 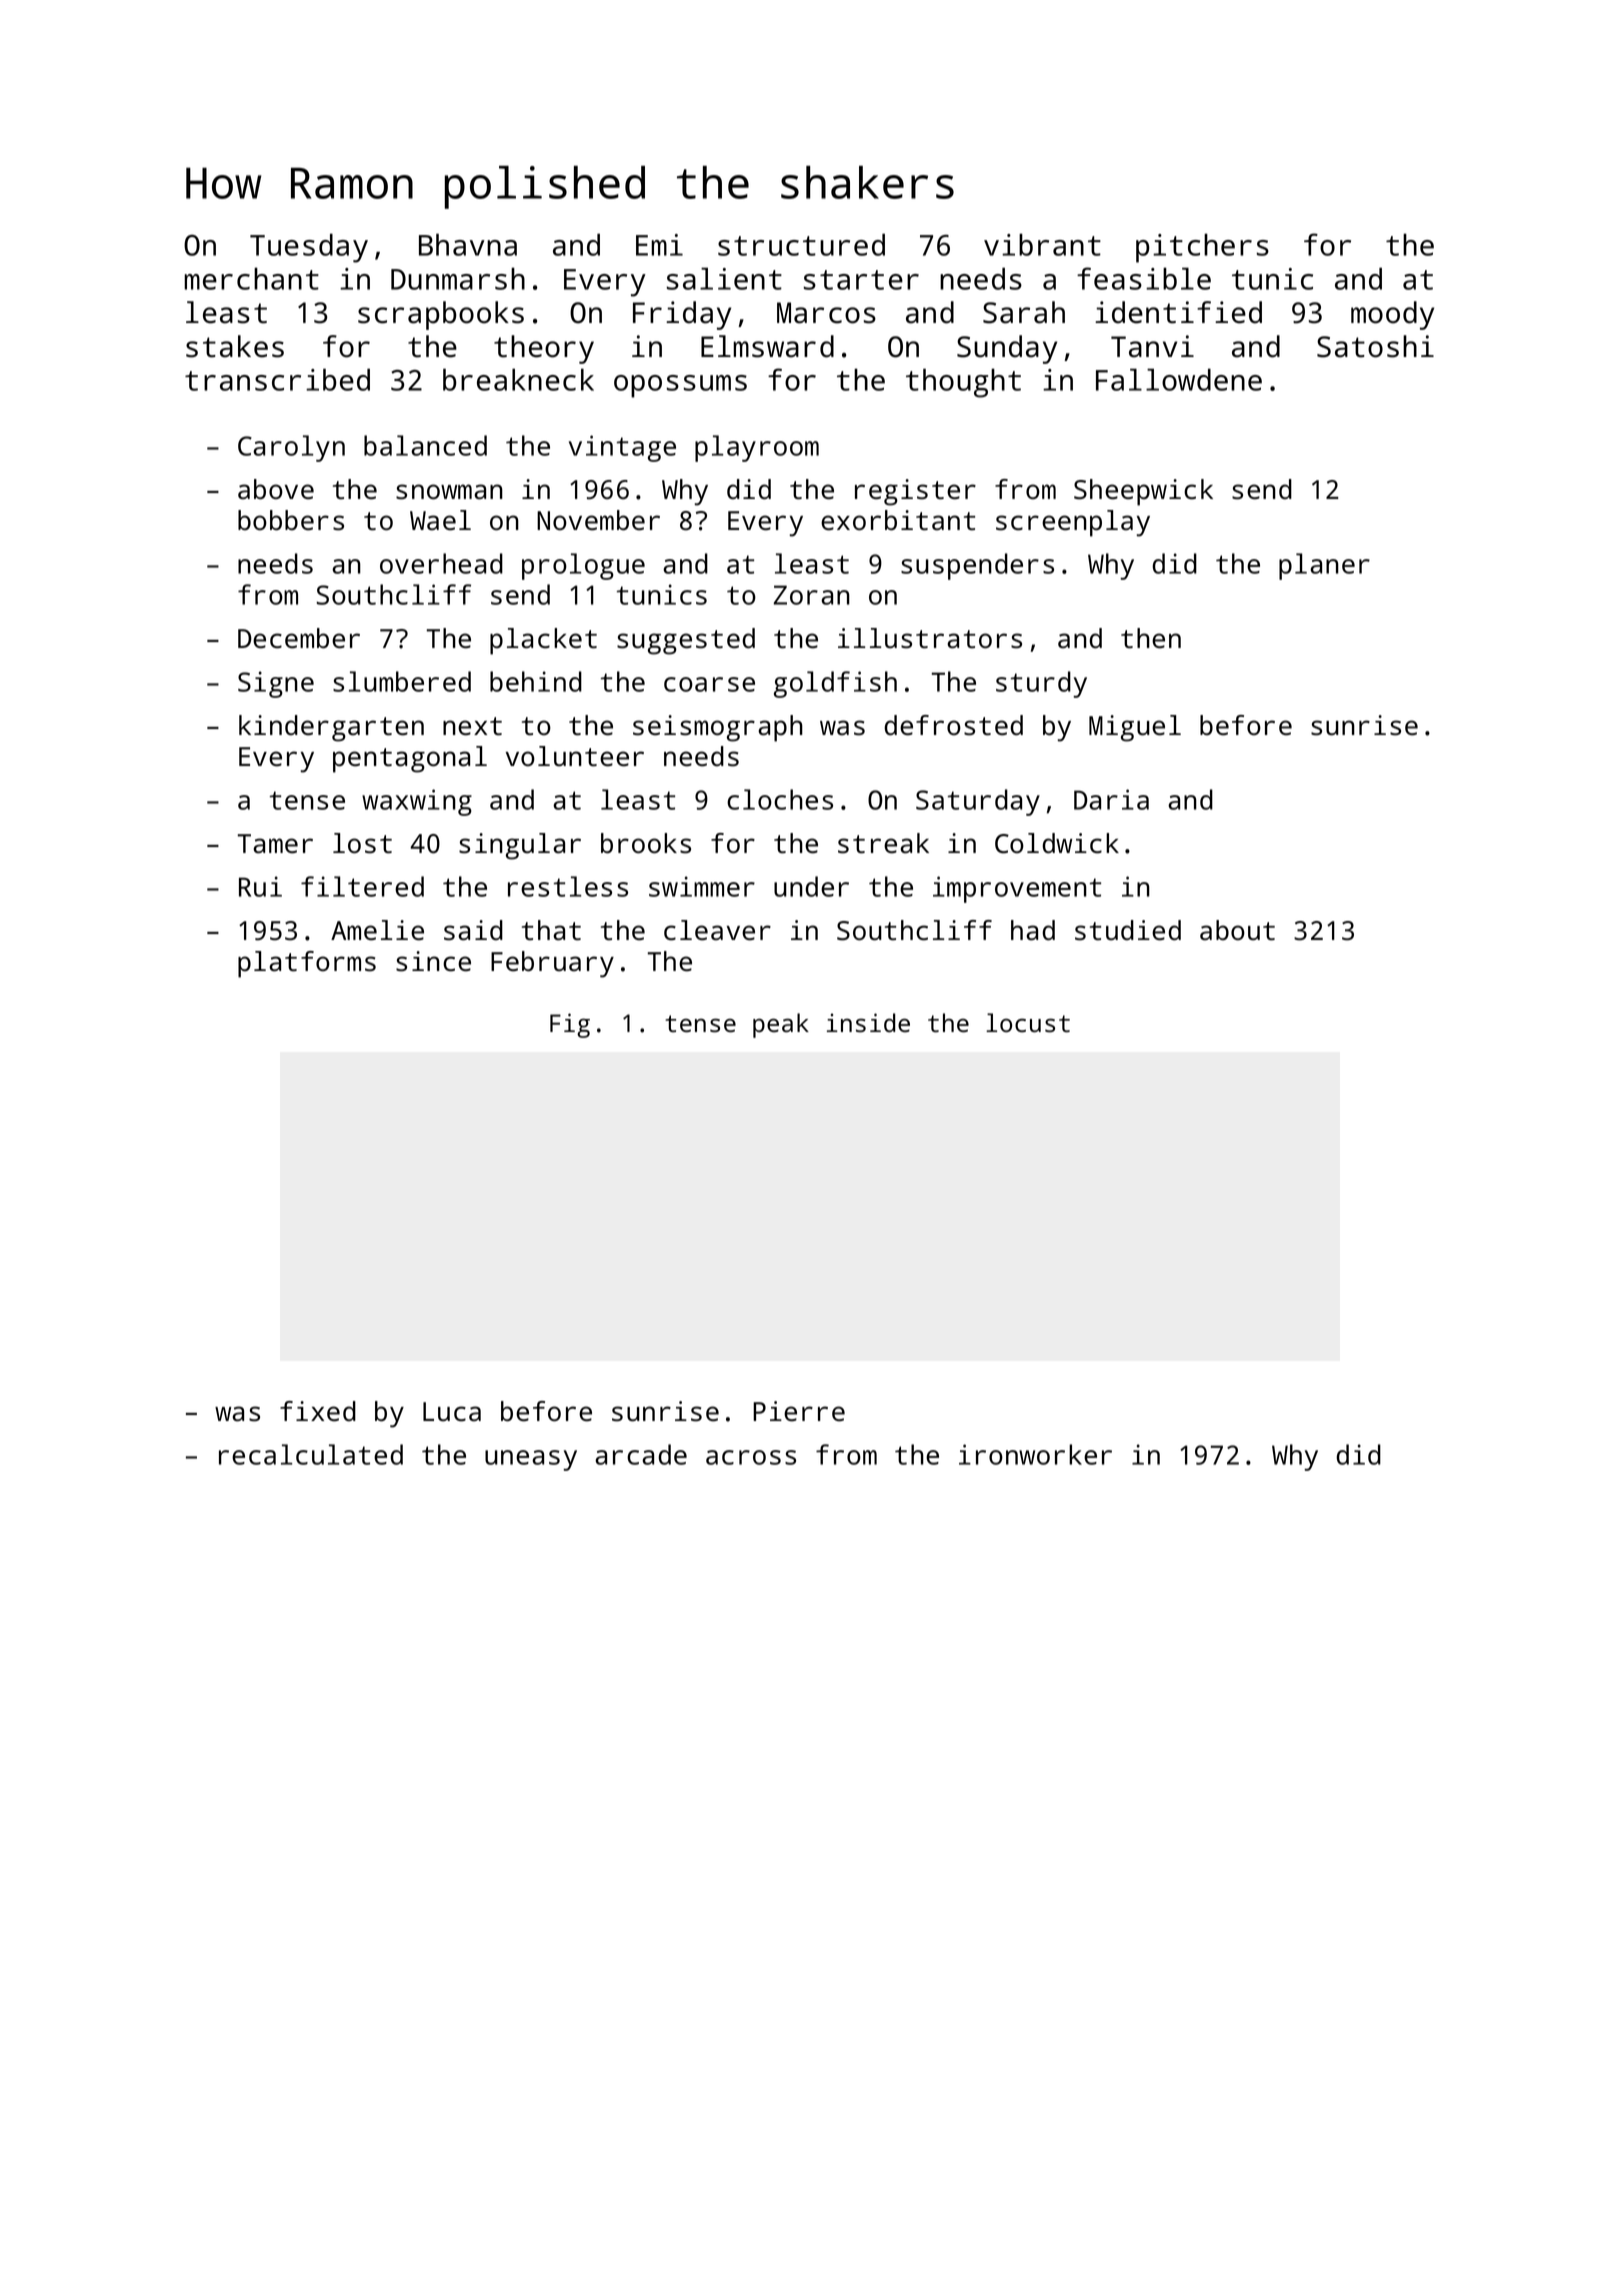 What do you see at coordinates (1042, 244) in the image?
I see `vibrant` at bounding box center [1042, 244].
